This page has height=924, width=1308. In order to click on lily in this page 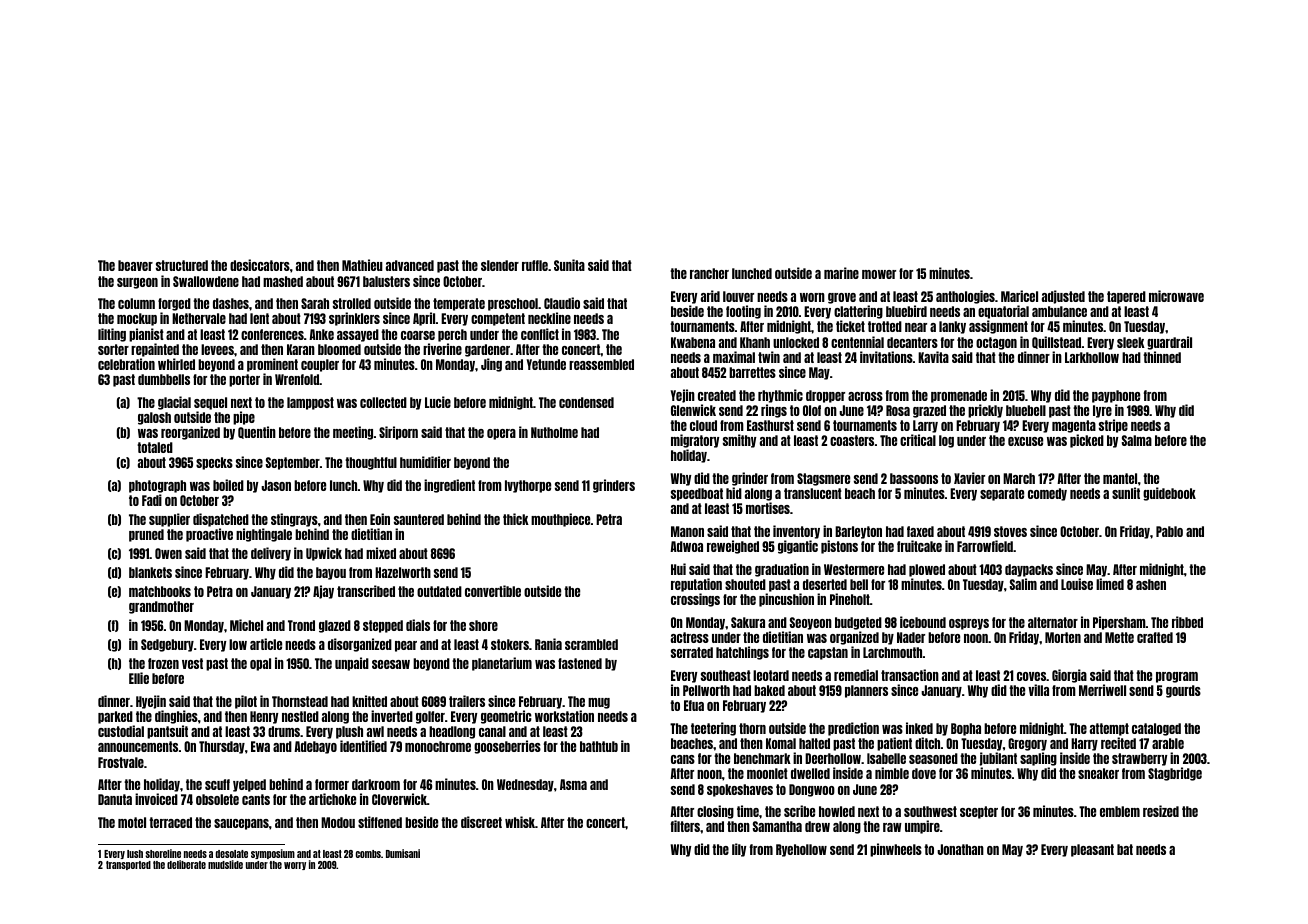, I will do `click(739, 850)`.
